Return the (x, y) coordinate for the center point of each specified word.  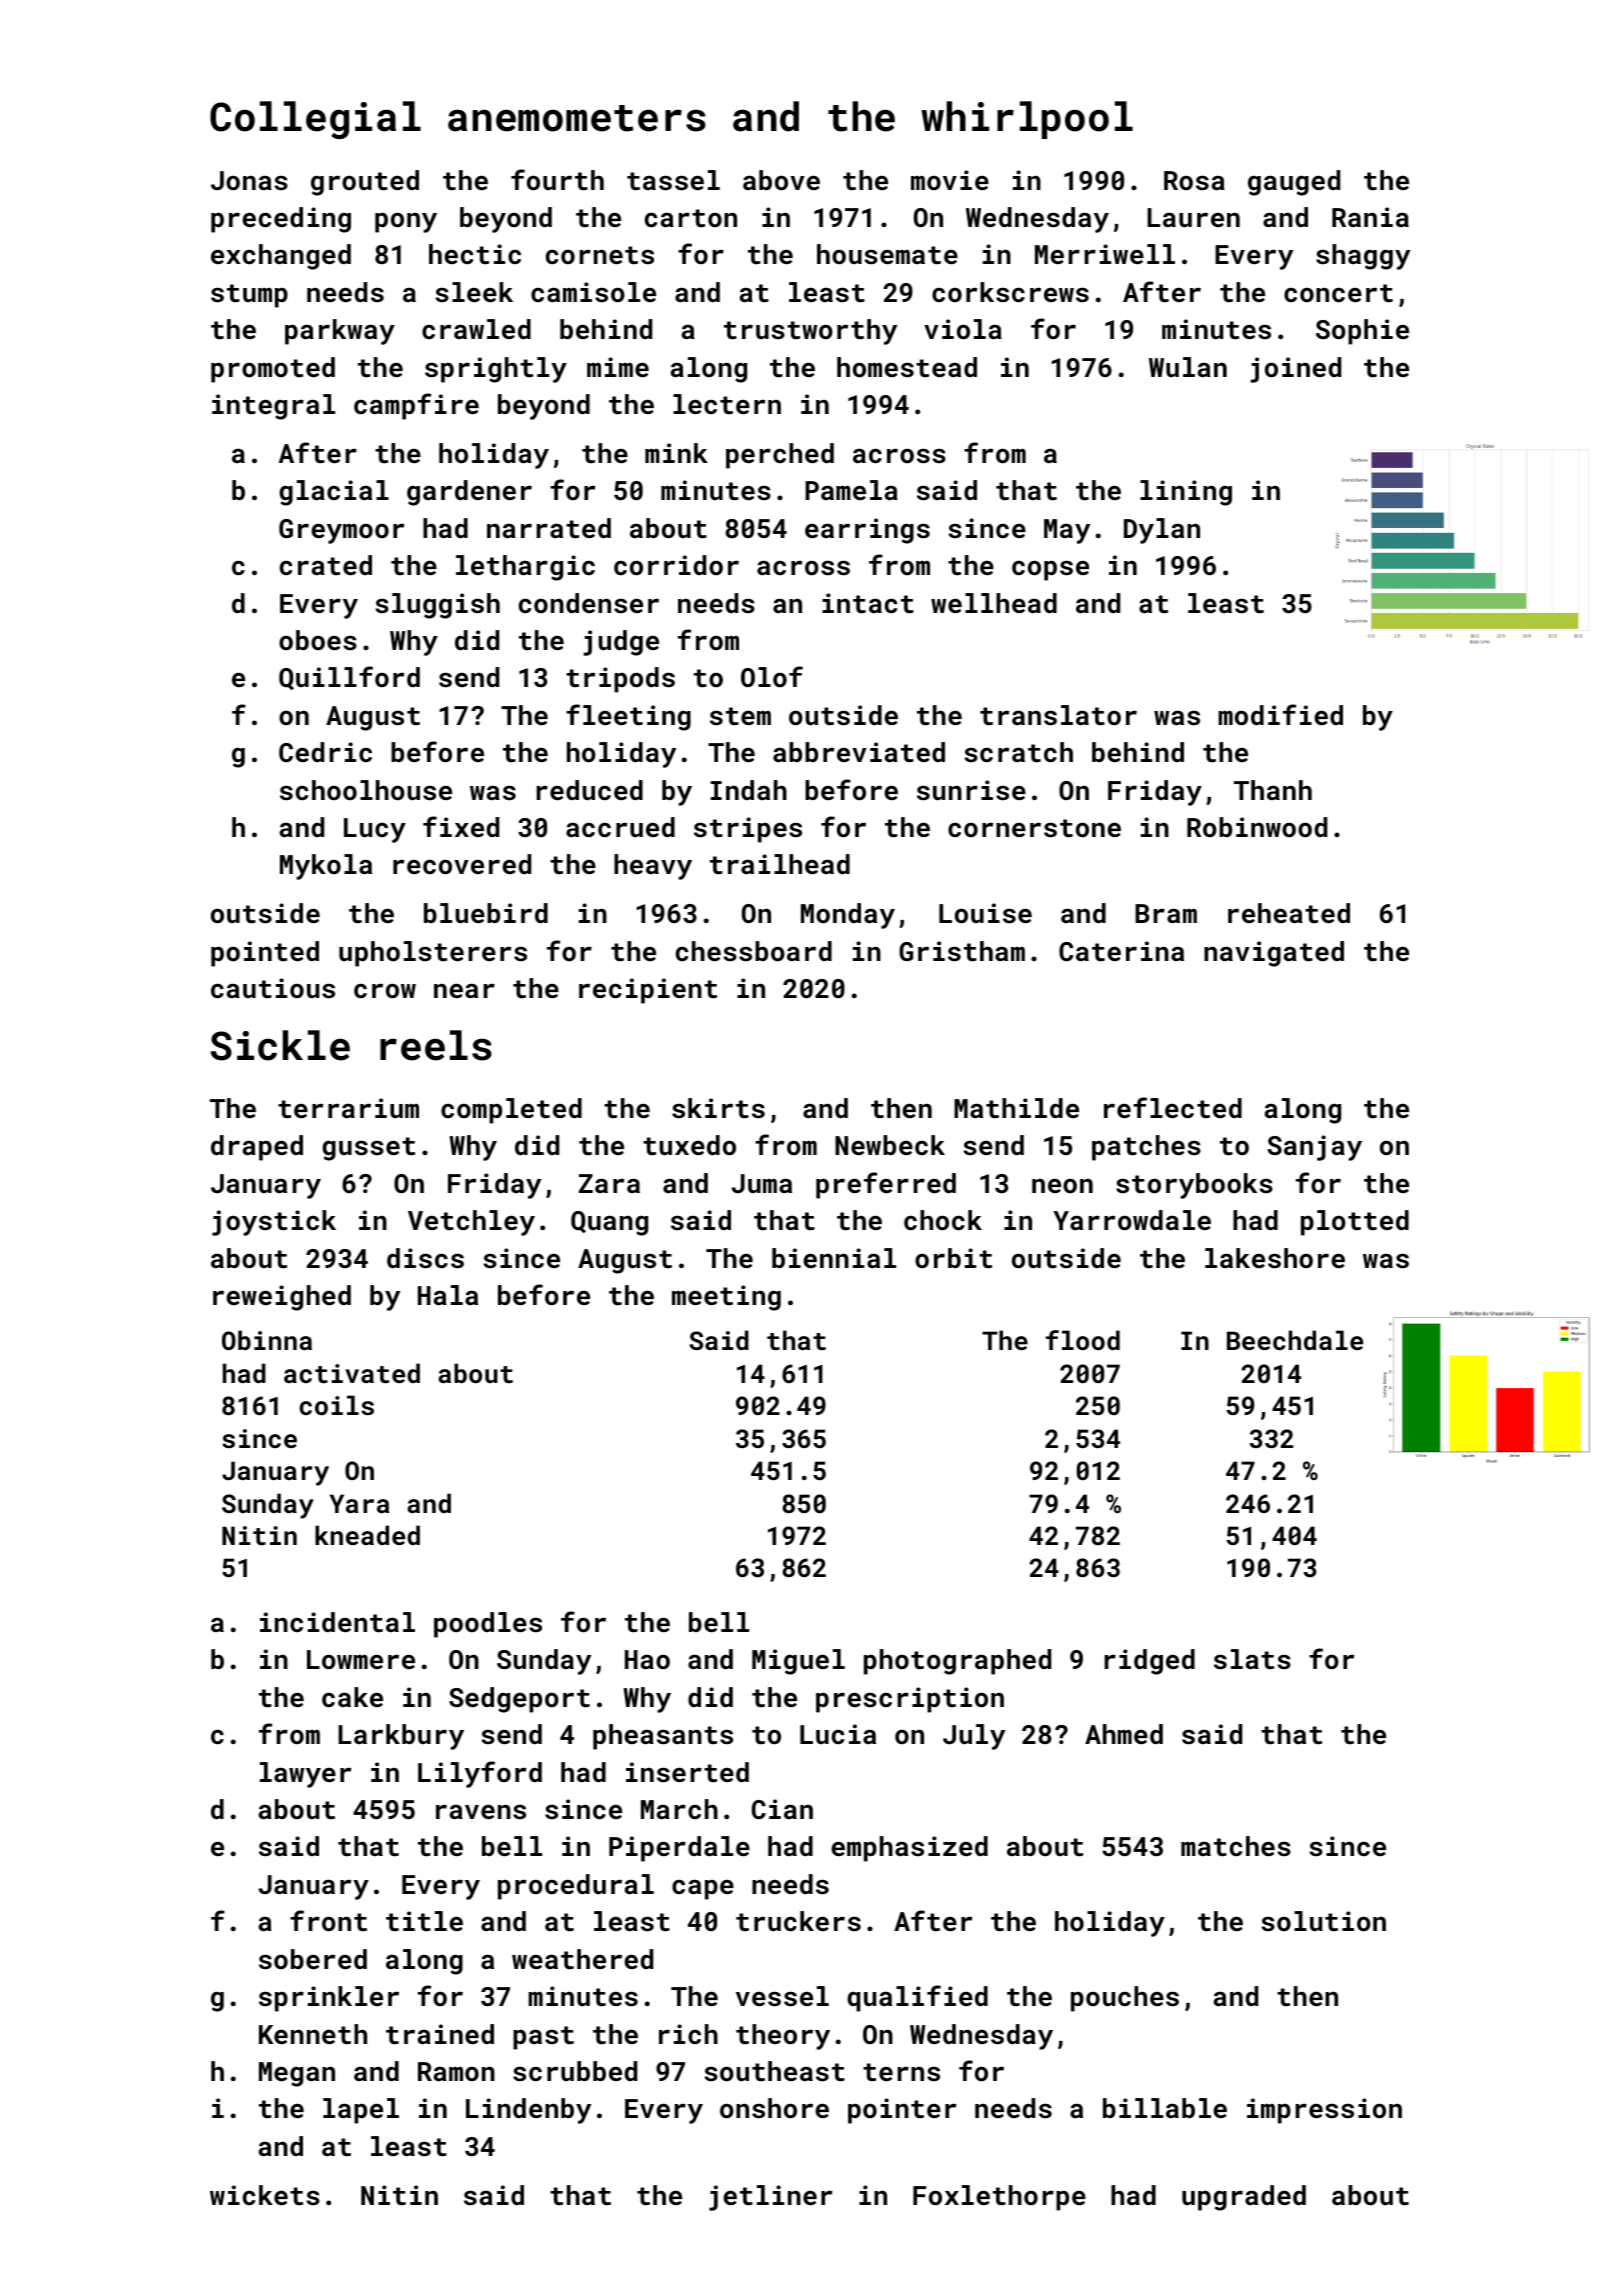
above (781, 180)
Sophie (1362, 332)
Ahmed (1124, 1734)
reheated (1289, 913)
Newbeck (890, 1145)
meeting (726, 1298)
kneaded (367, 1535)
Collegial (315, 120)
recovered (462, 864)
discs (425, 1258)
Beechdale (1295, 1340)
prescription (910, 1700)
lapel (361, 2111)
